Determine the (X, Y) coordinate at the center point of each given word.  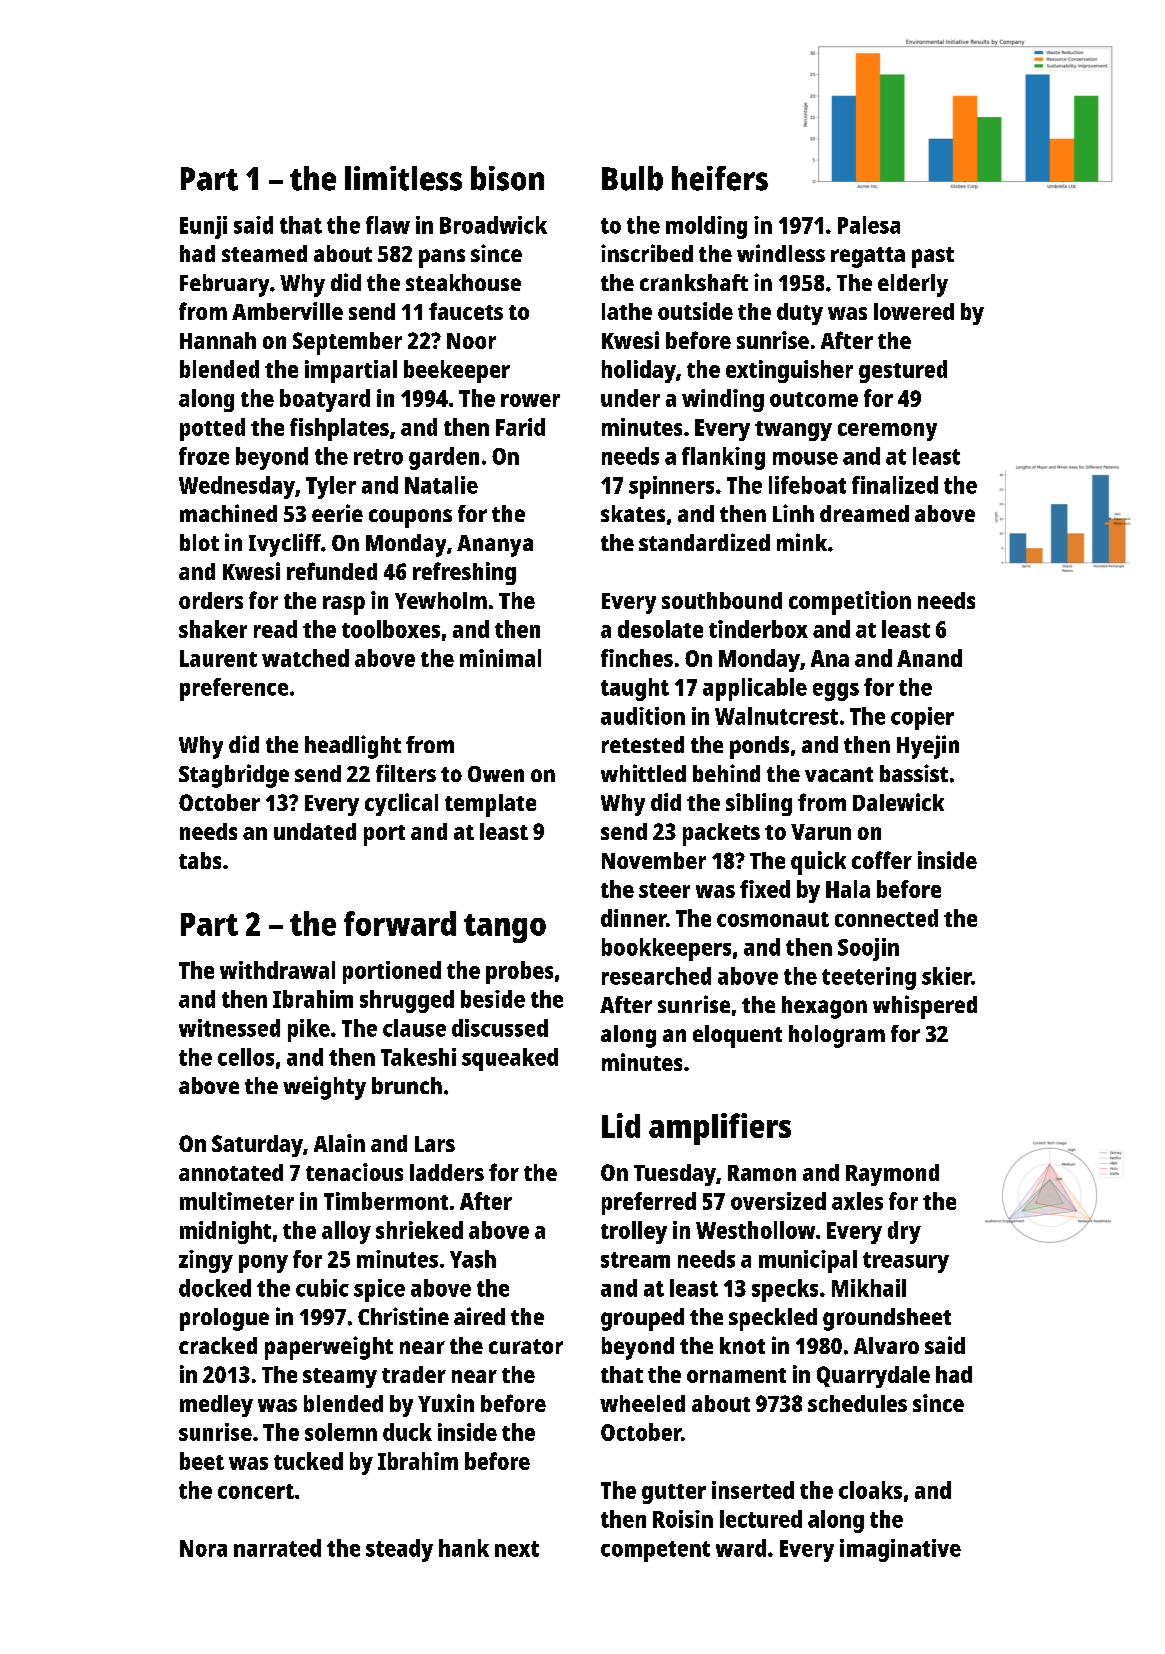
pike (309, 1030)
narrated (277, 1548)
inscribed (647, 253)
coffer (882, 860)
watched (305, 658)
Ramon (762, 1173)
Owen (496, 774)
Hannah (218, 340)
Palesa (869, 225)
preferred (649, 1203)
